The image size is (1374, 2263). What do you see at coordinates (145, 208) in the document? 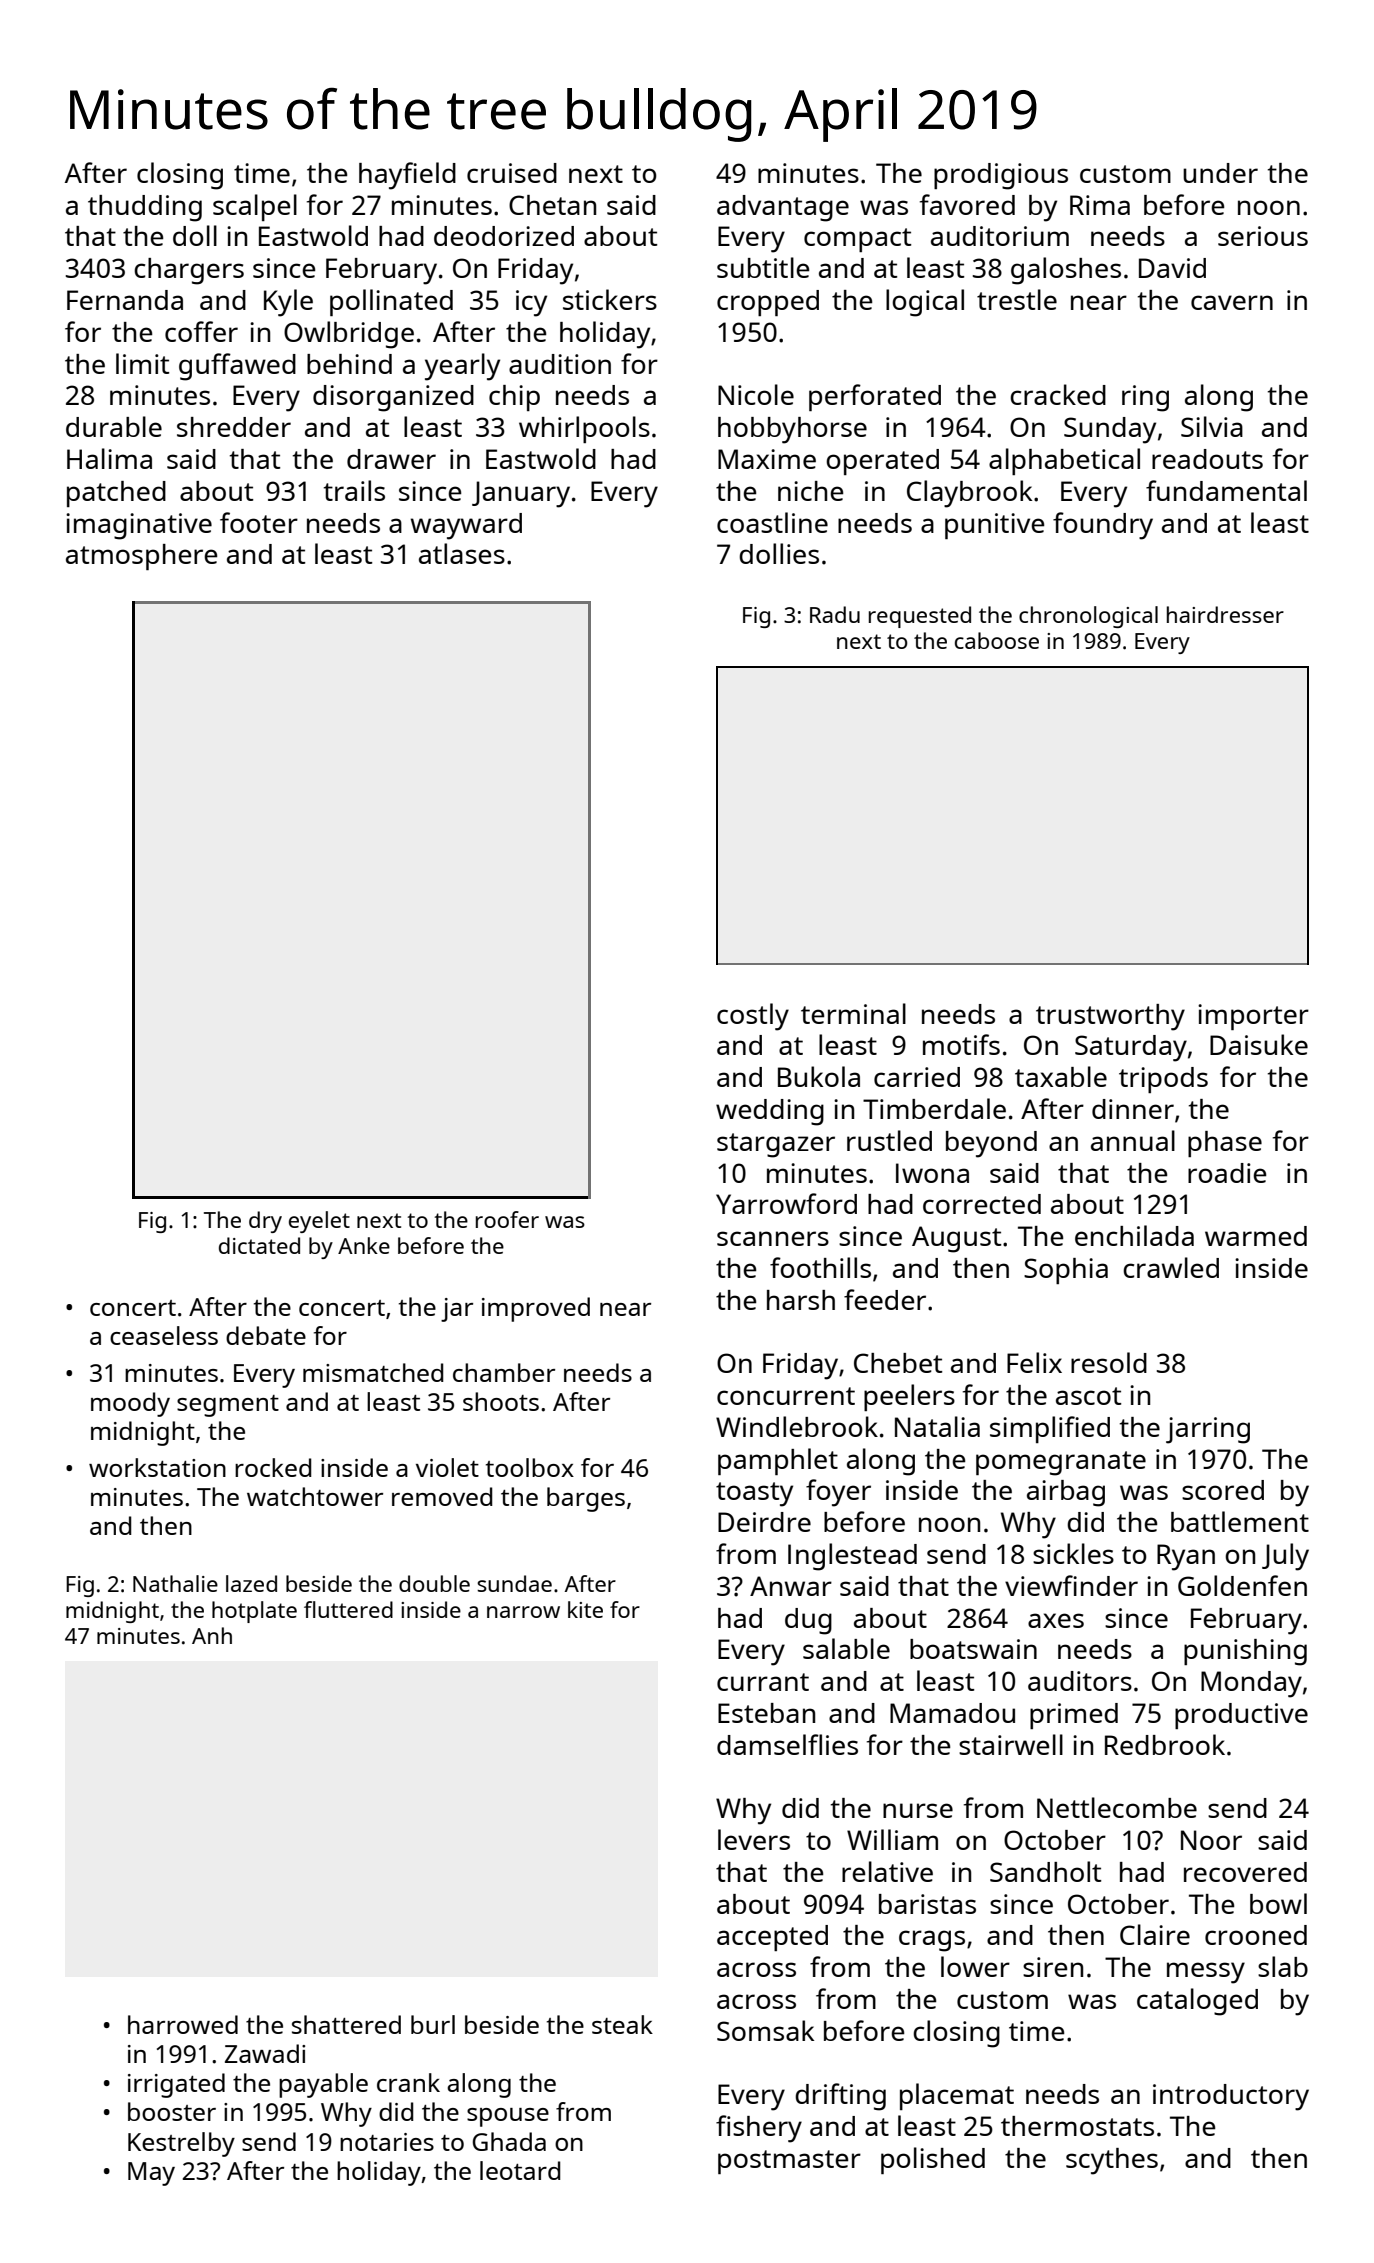
I see `thudding` at bounding box center [145, 208].
